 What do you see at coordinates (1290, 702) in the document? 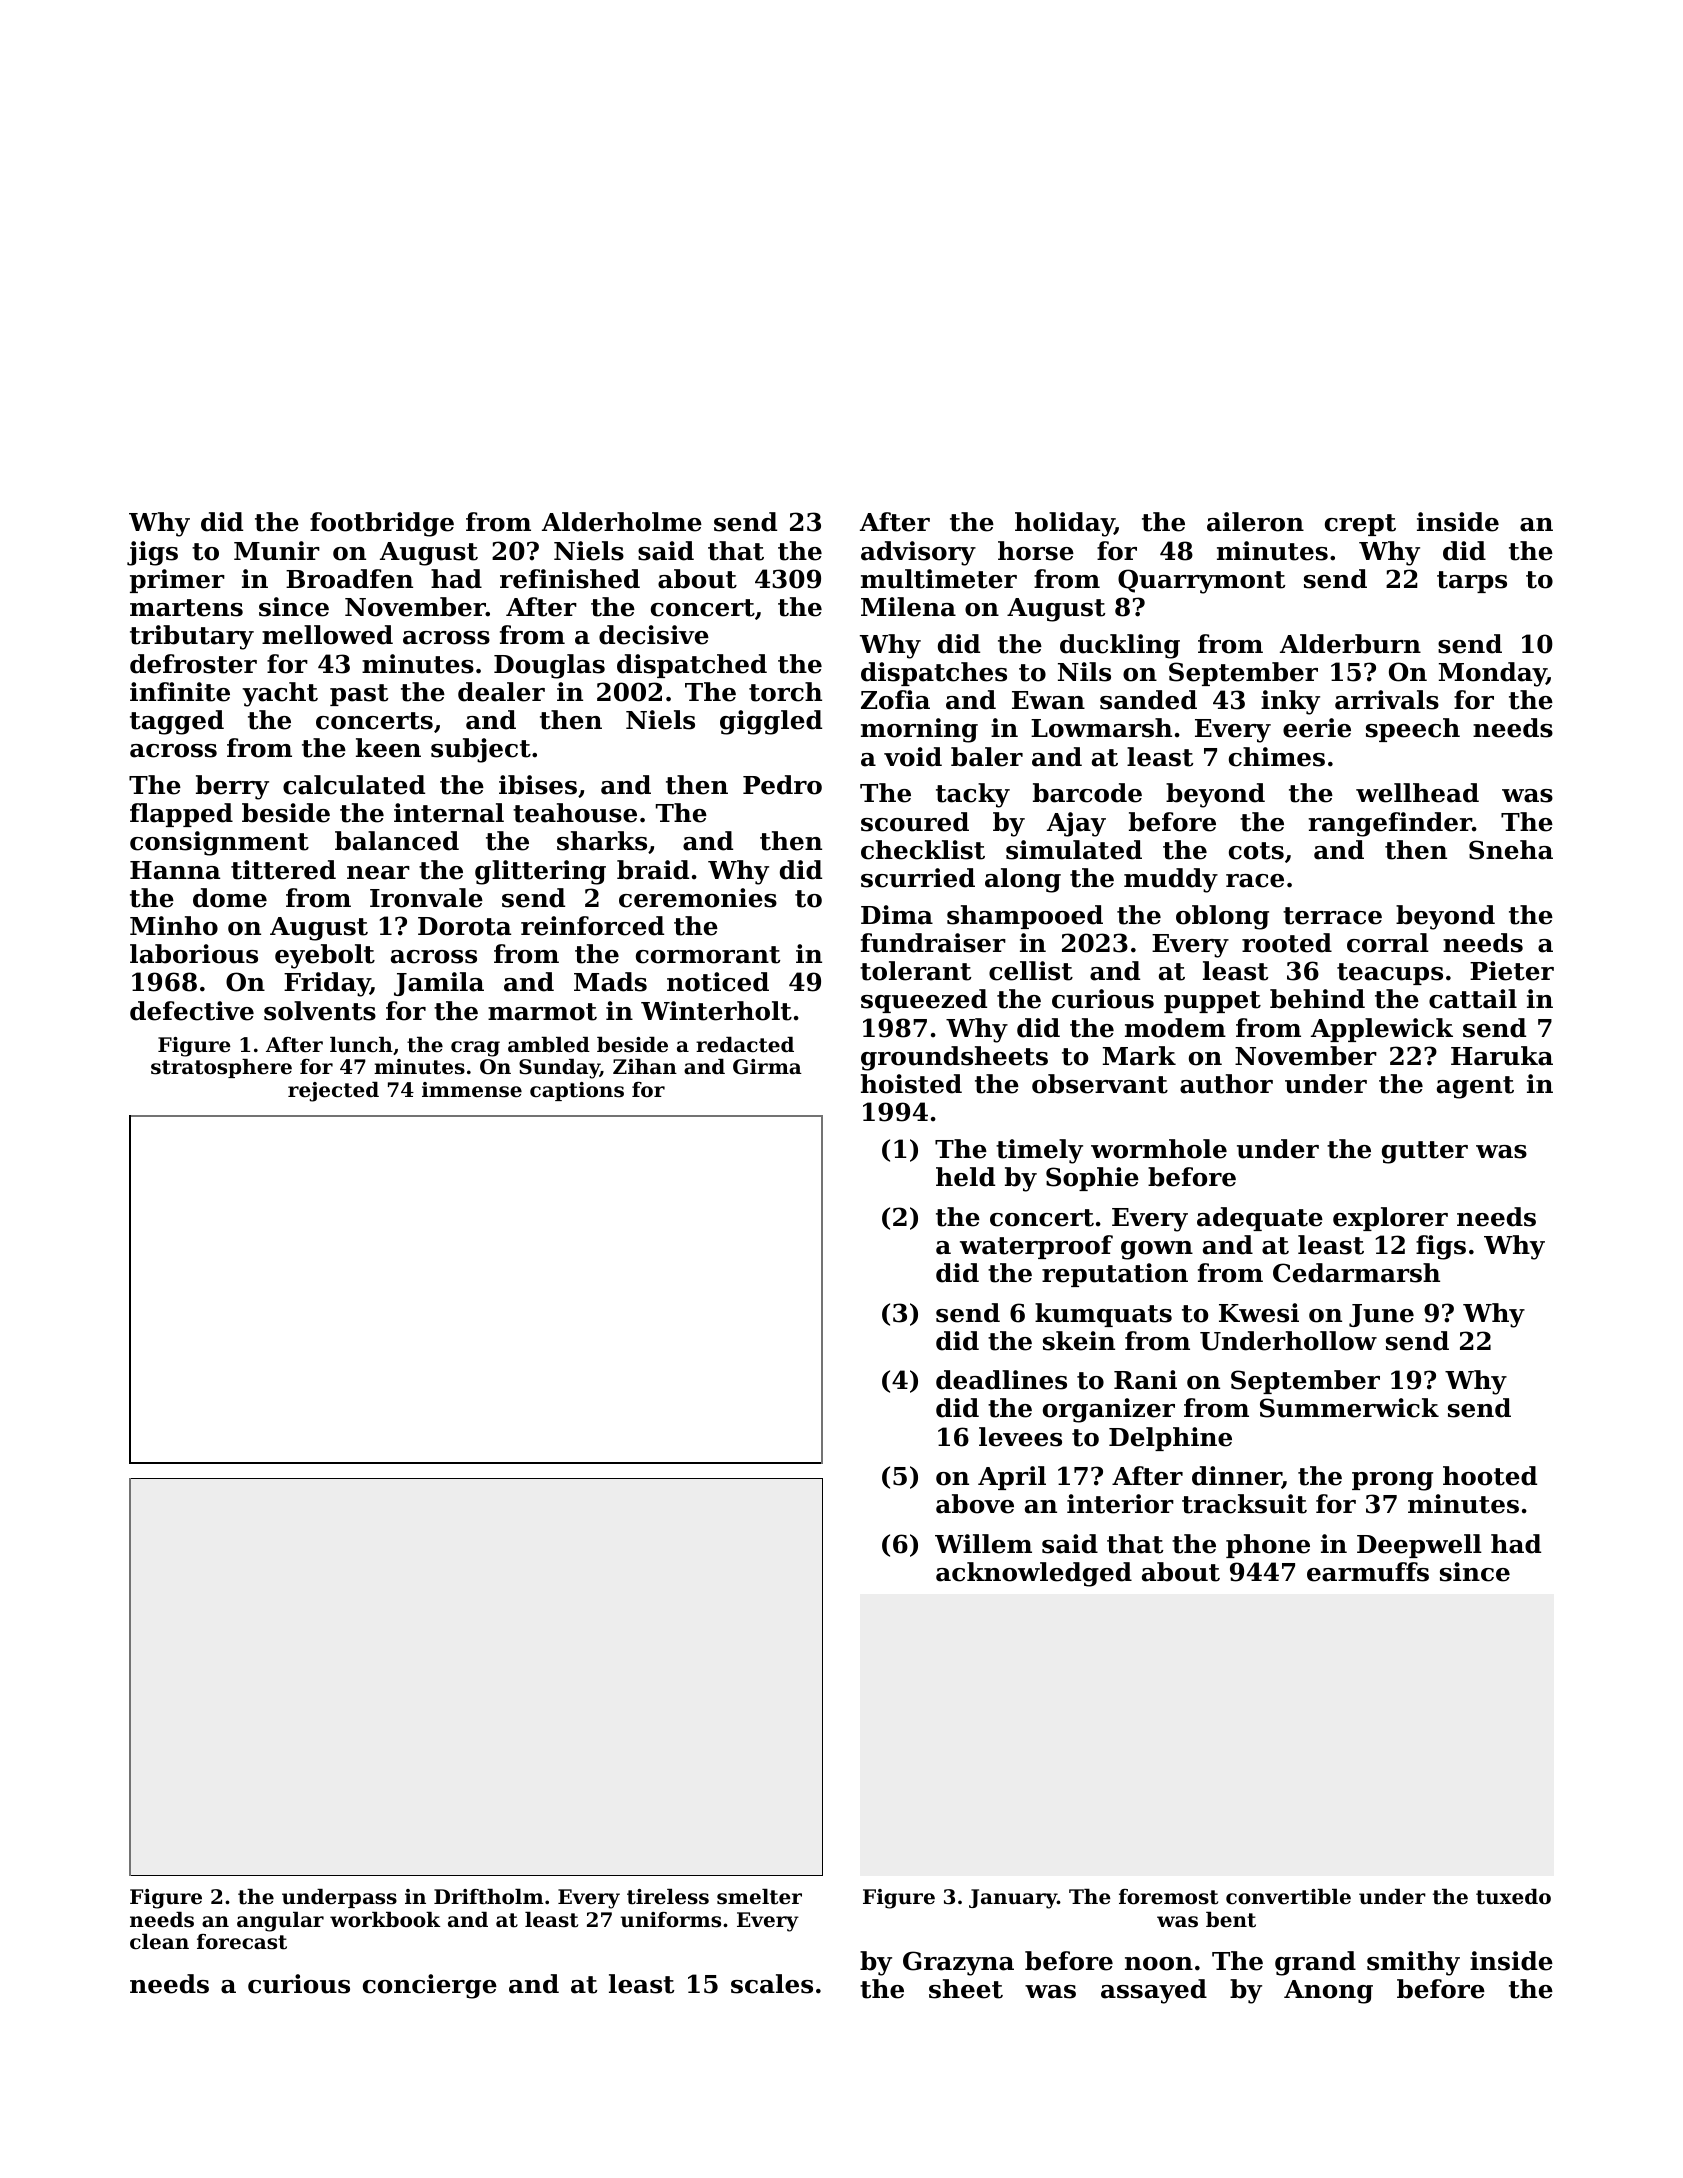
I see `inky` at bounding box center [1290, 702].
